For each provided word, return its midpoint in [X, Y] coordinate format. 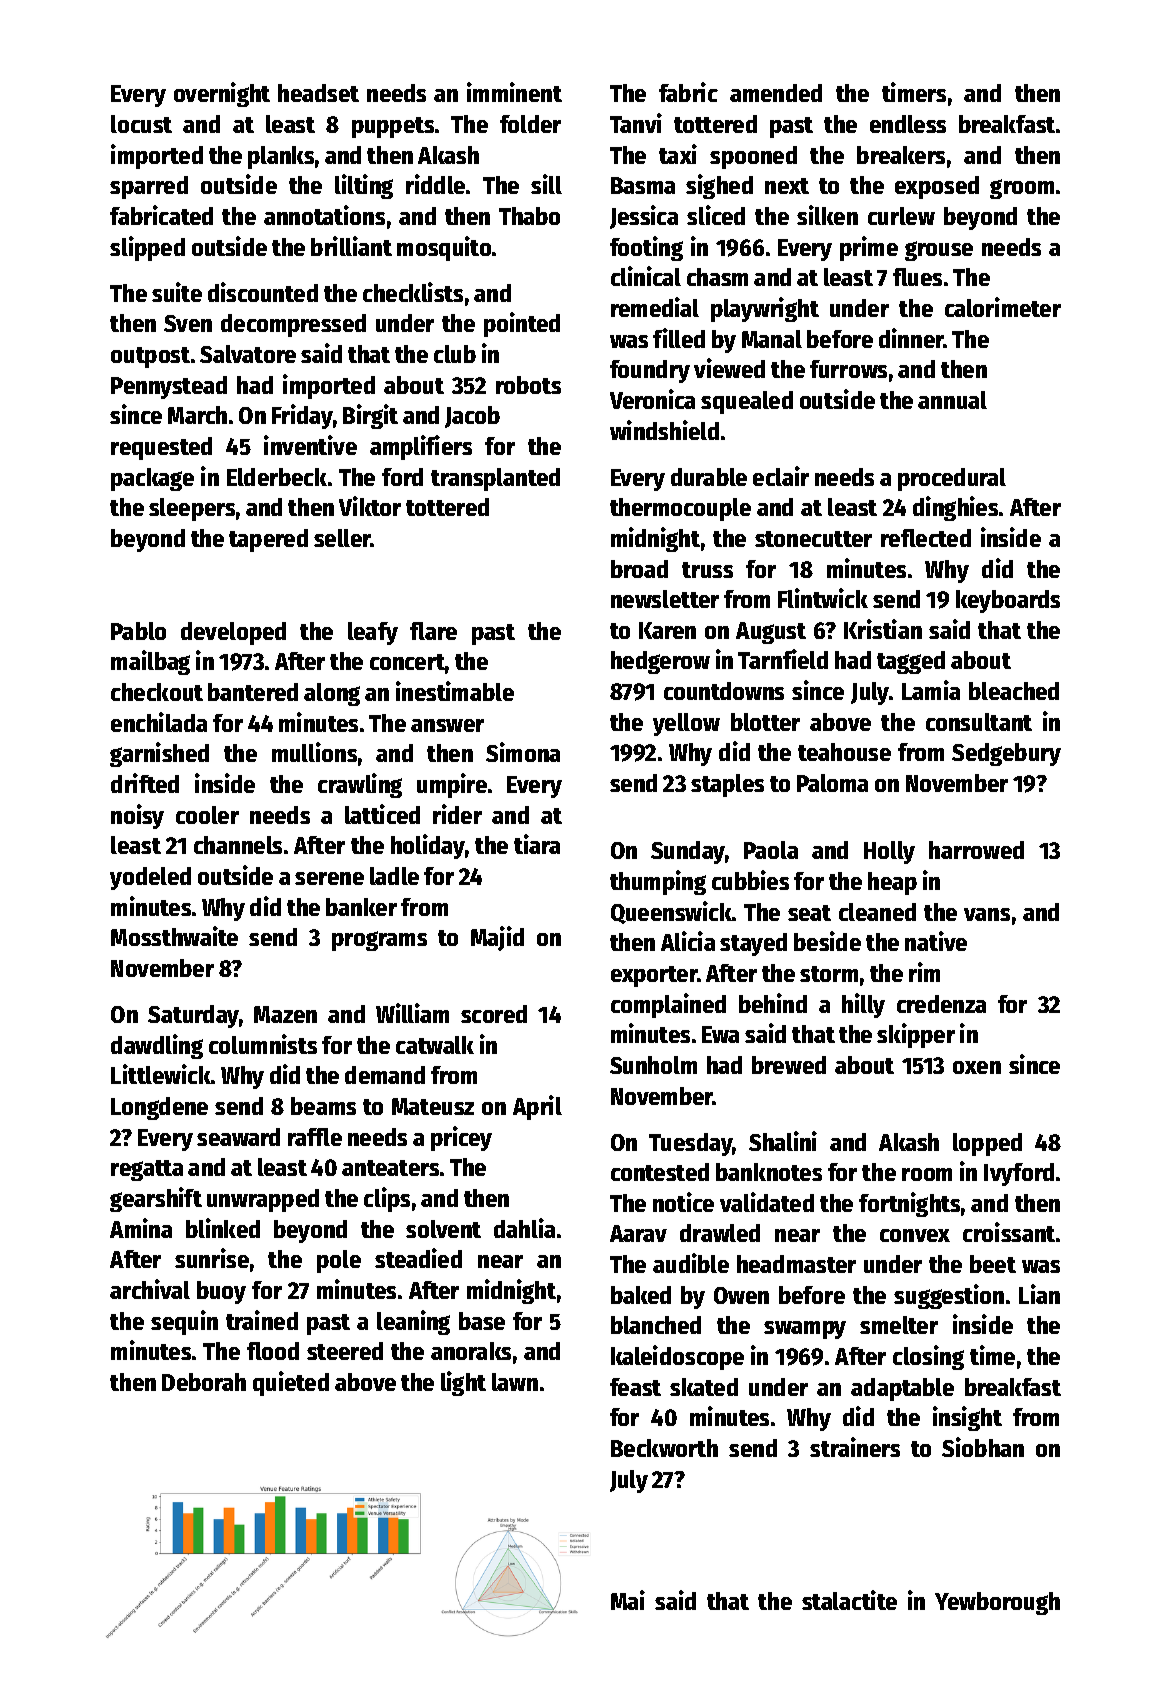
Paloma [832, 783]
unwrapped [263, 1200]
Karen [667, 630]
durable [709, 477]
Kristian [883, 629]
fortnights [909, 1204]
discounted [263, 292]
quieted [291, 1383]
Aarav [638, 1233]
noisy [137, 816]
